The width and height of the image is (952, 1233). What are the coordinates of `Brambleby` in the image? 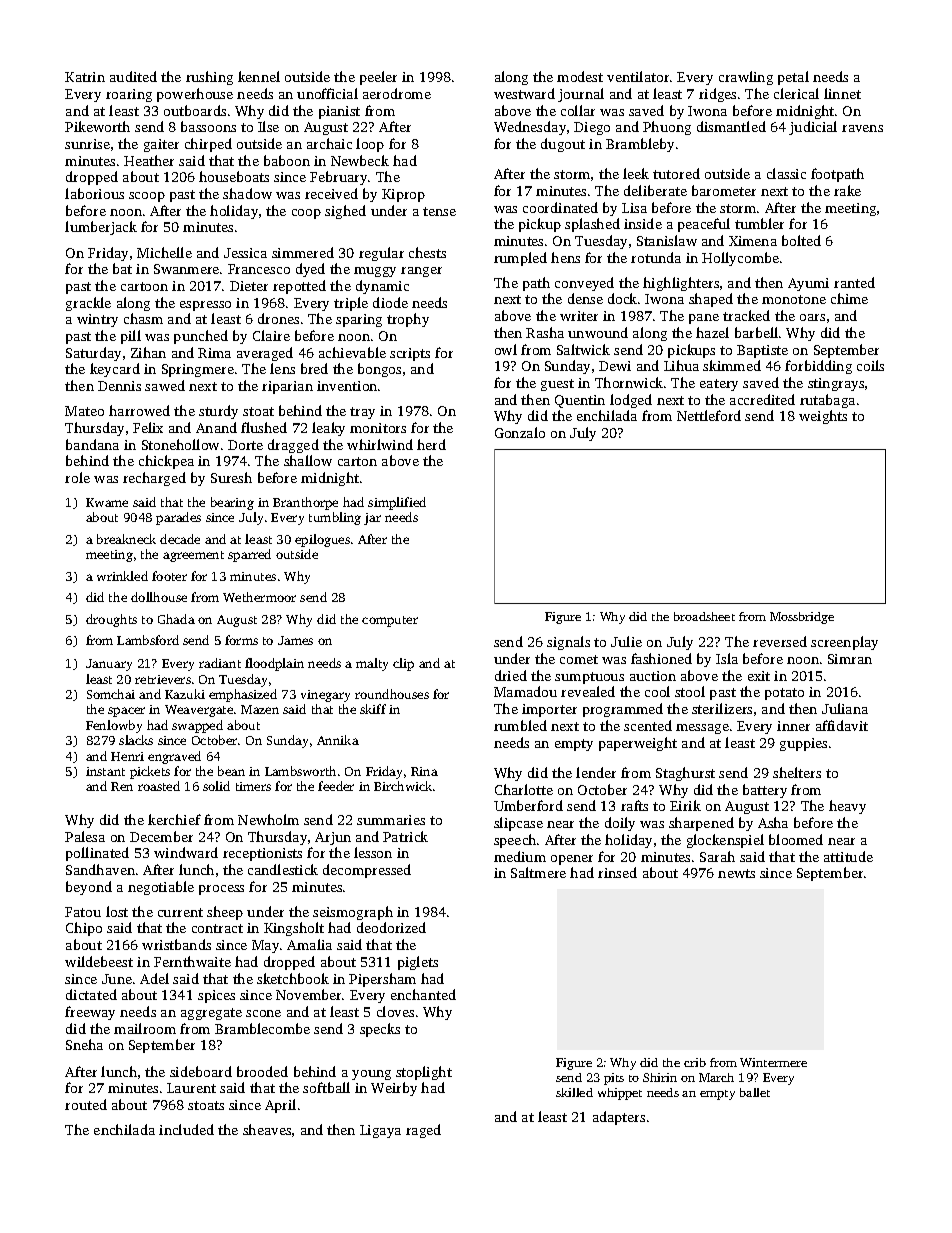 It's located at (640, 145).
